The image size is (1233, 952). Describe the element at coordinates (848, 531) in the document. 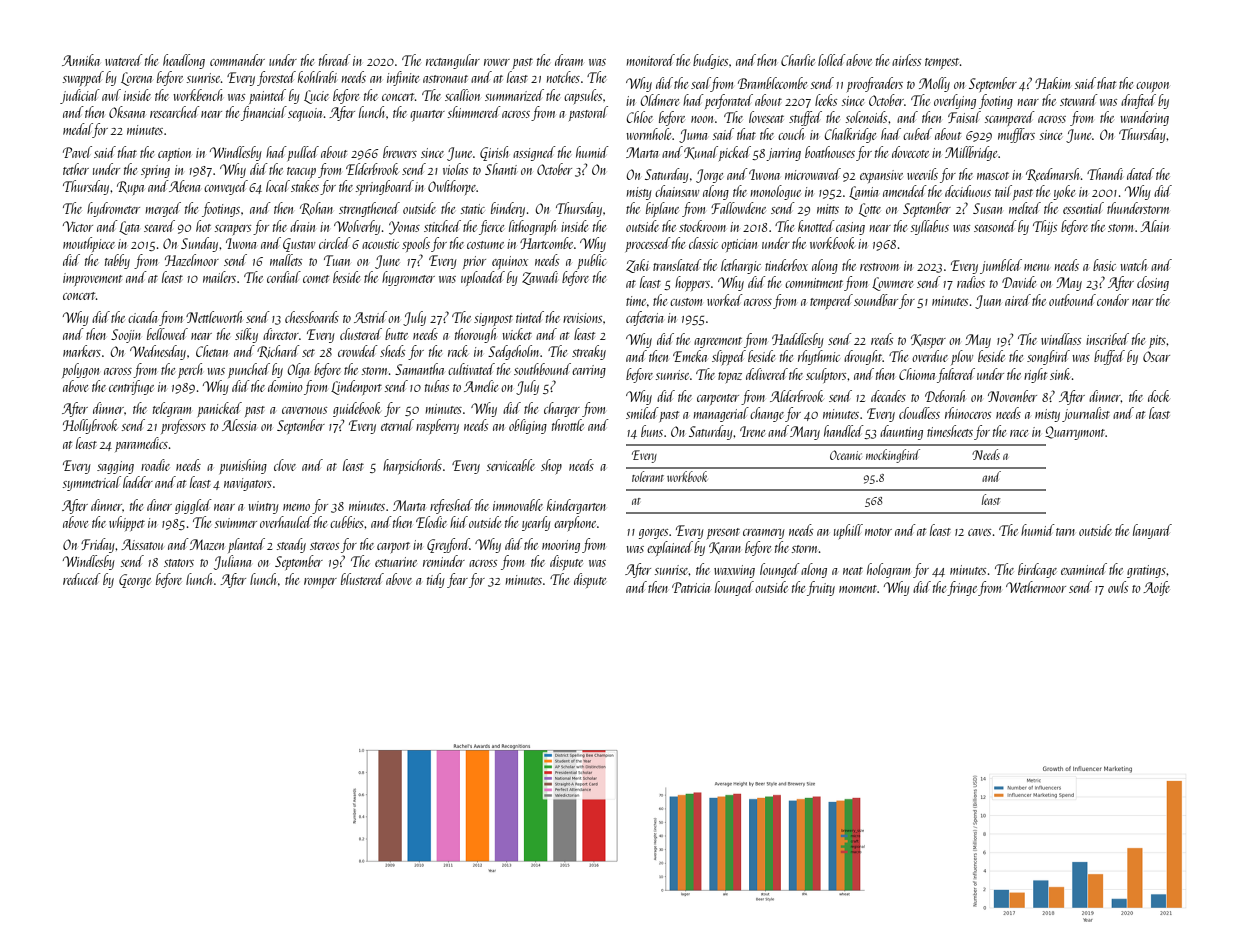

I see `uphill` at that location.
